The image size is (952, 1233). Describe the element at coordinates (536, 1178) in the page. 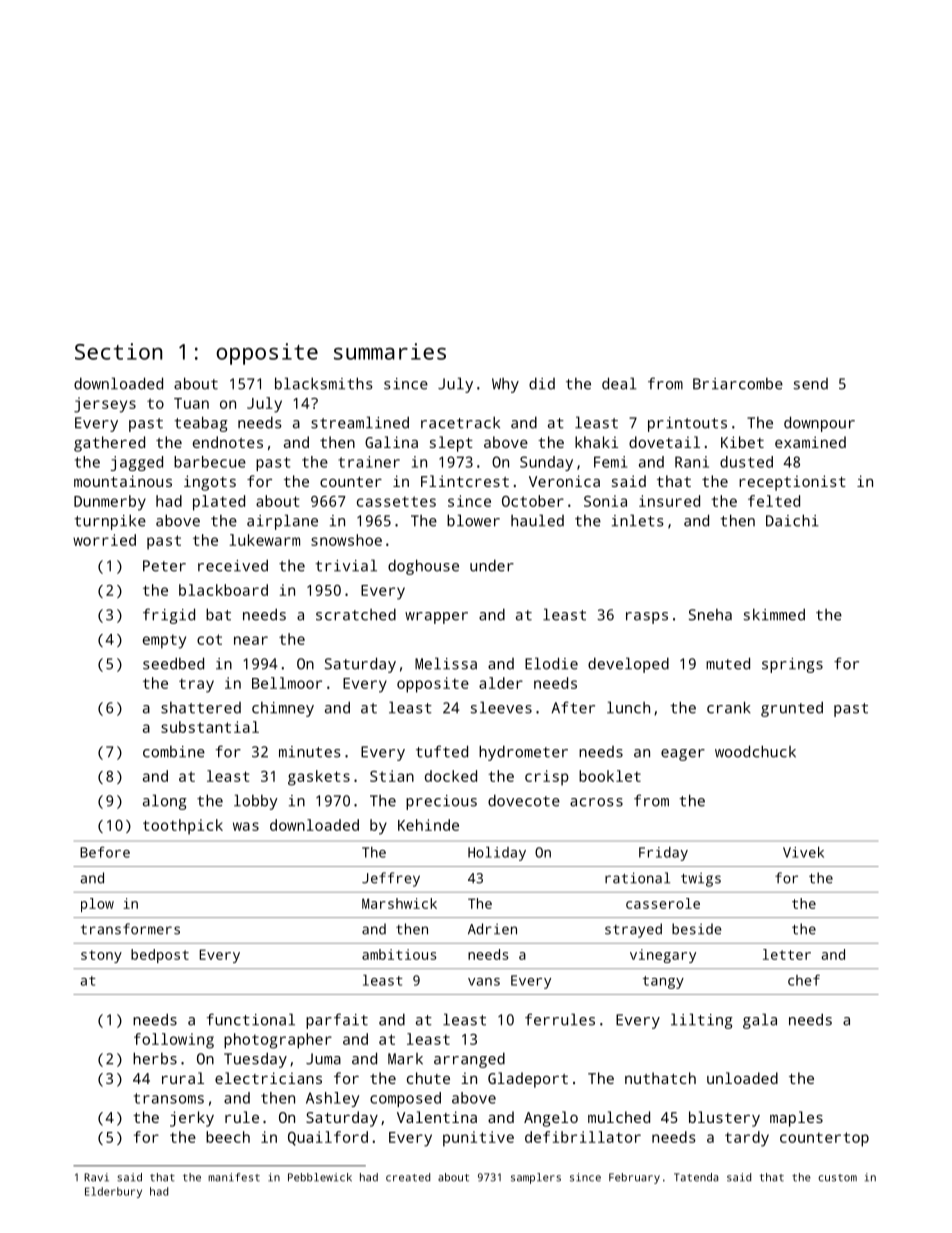

I see `samplers` at that location.
